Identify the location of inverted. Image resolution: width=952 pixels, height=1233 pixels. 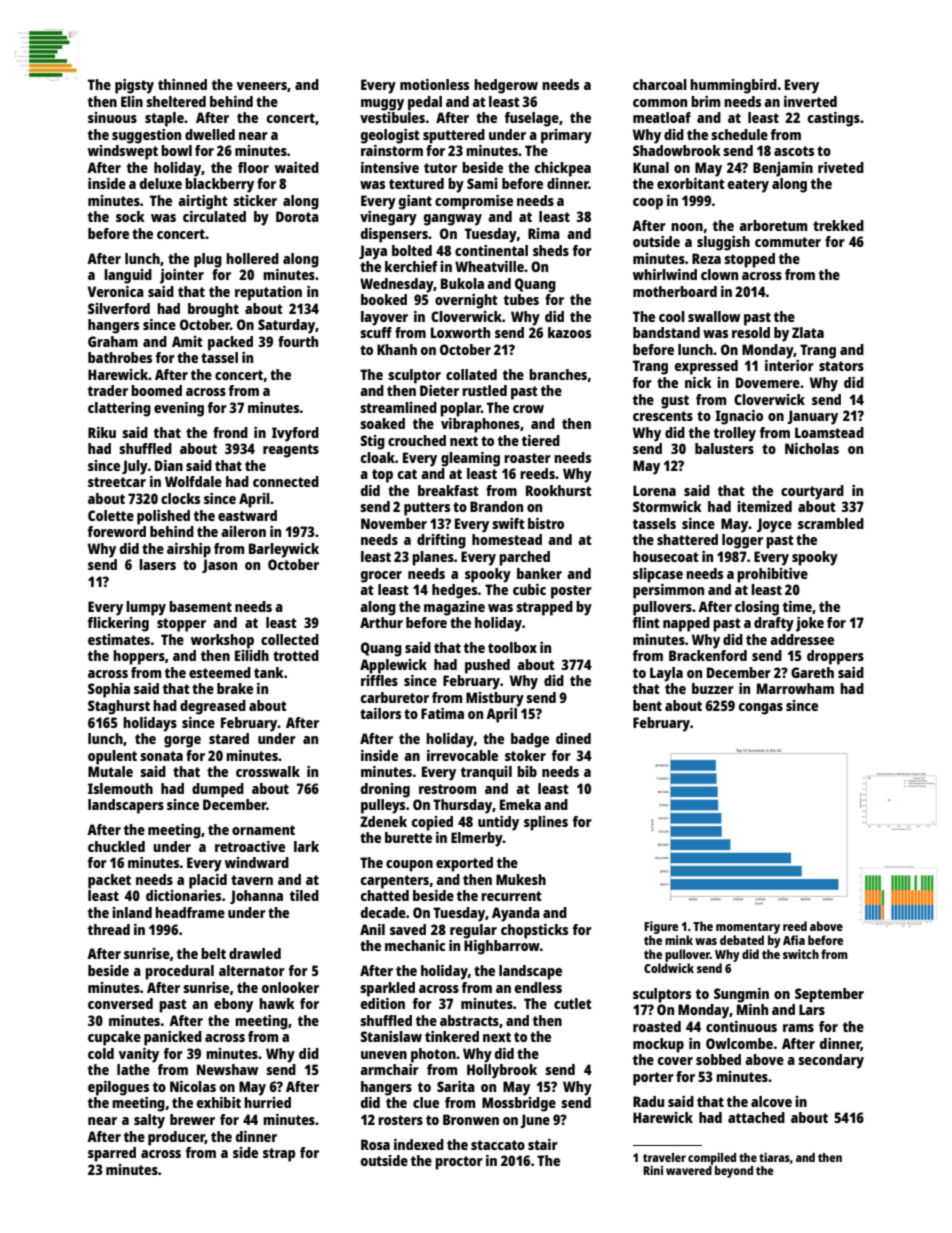
(810, 101).
